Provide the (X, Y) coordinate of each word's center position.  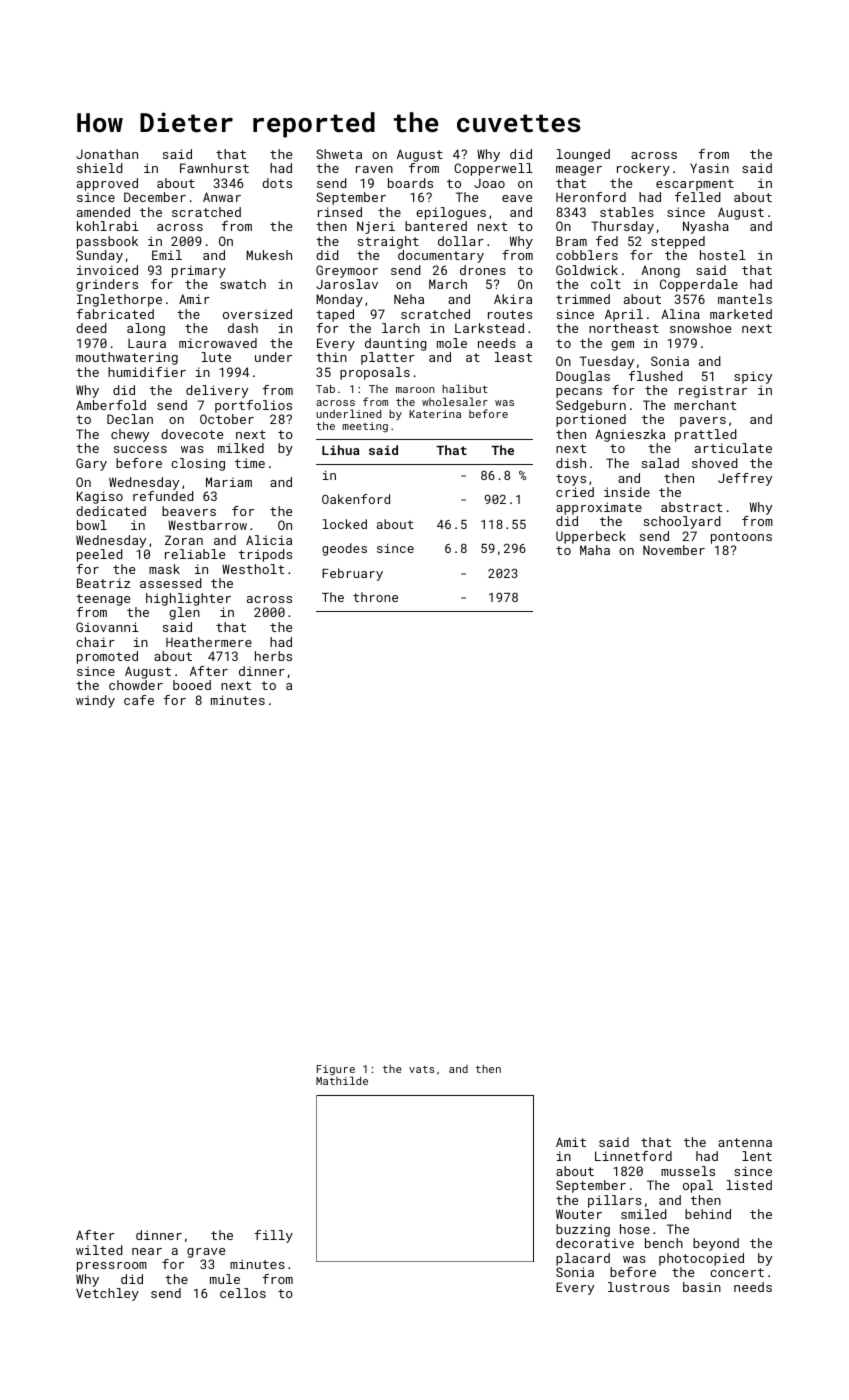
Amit (571, 1142)
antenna (745, 1142)
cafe (139, 700)
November (674, 550)
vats (422, 1069)
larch (401, 328)
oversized (257, 314)
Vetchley (107, 1294)
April (624, 315)
